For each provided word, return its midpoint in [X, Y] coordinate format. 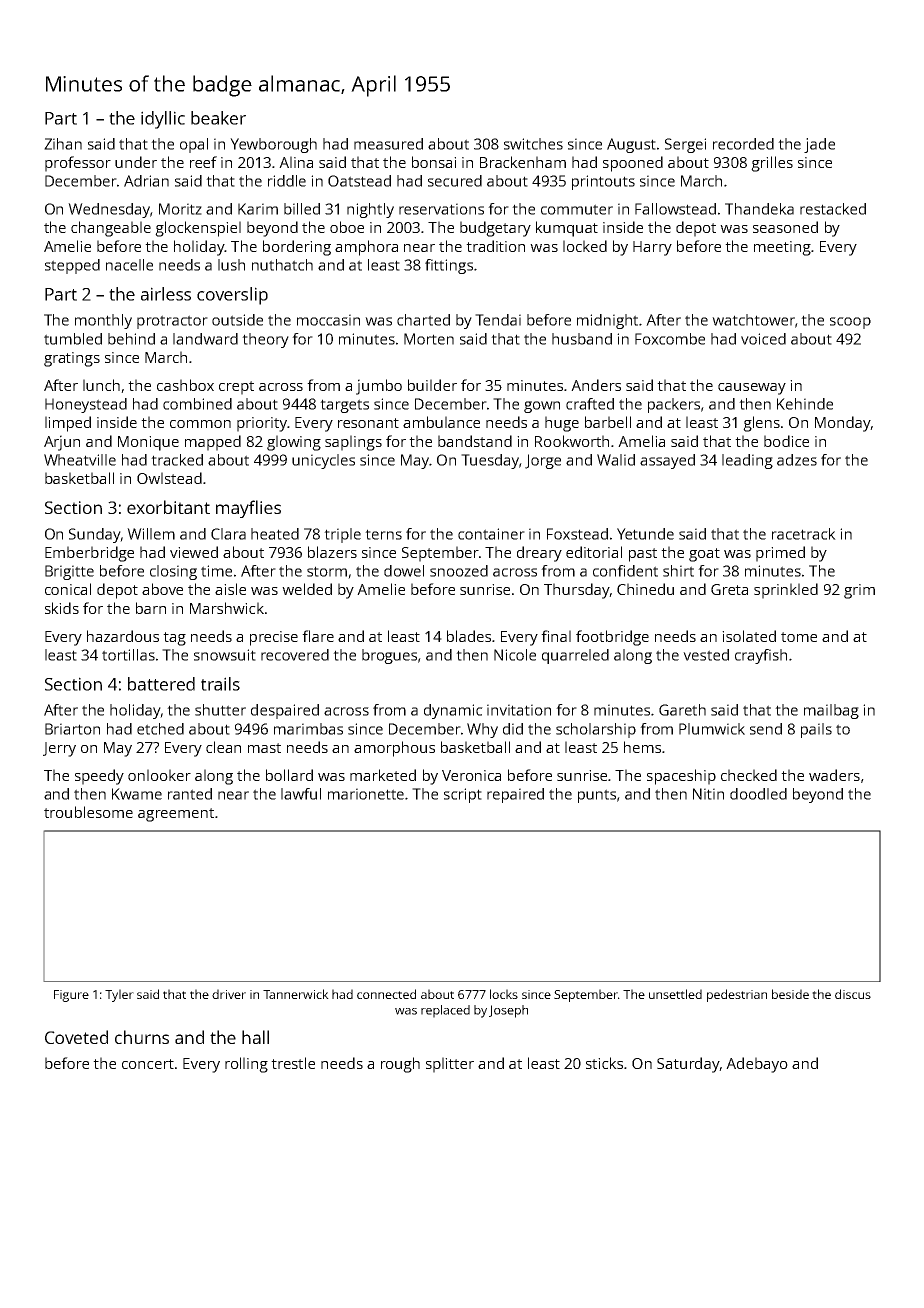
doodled [758, 794]
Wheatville [80, 460]
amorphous [394, 749]
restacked [833, 209]
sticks [604, 1063]
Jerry [59, 749]
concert [148, 1064]
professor [78, 164]
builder [432, 385]
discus [853, 994]
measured [388, 144]
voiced [763, 339]
